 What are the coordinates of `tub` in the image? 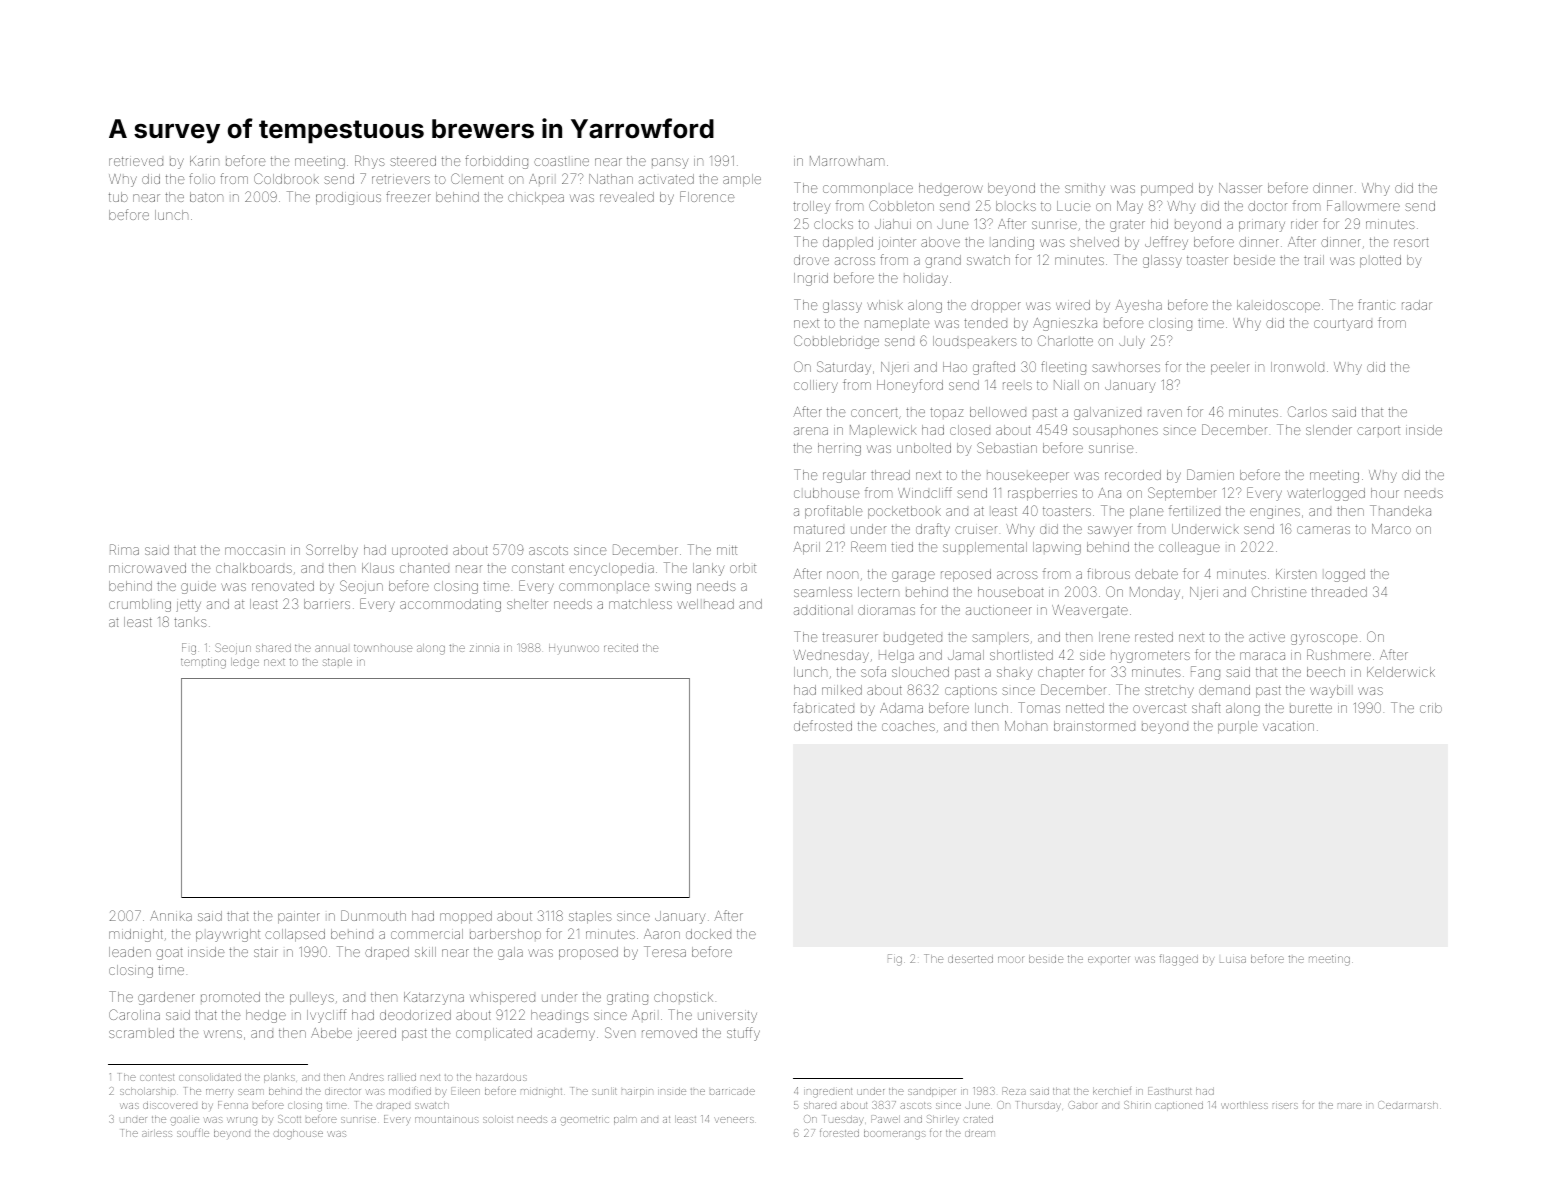 It's located at (118, 197).
